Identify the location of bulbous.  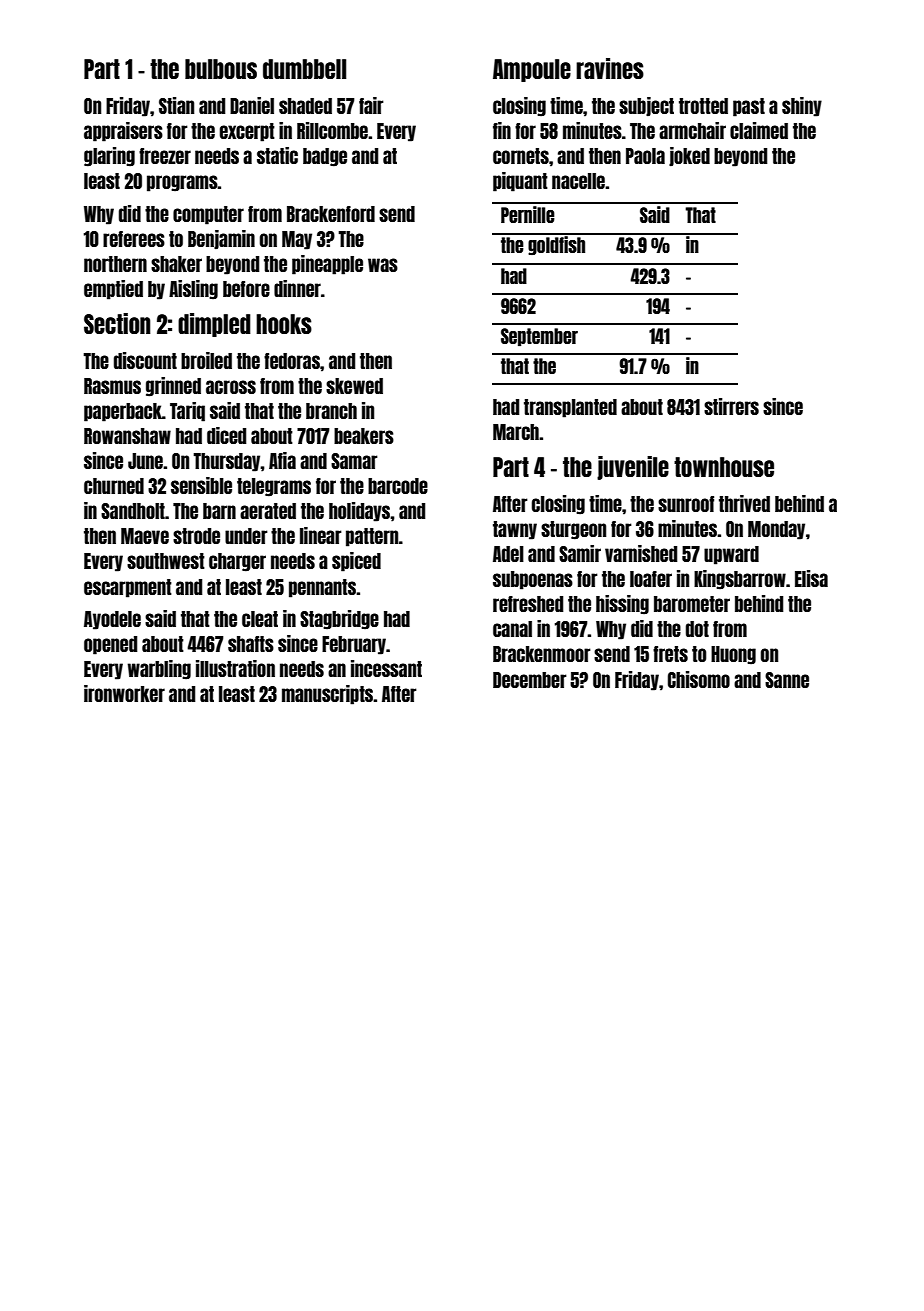
(221, 69).
